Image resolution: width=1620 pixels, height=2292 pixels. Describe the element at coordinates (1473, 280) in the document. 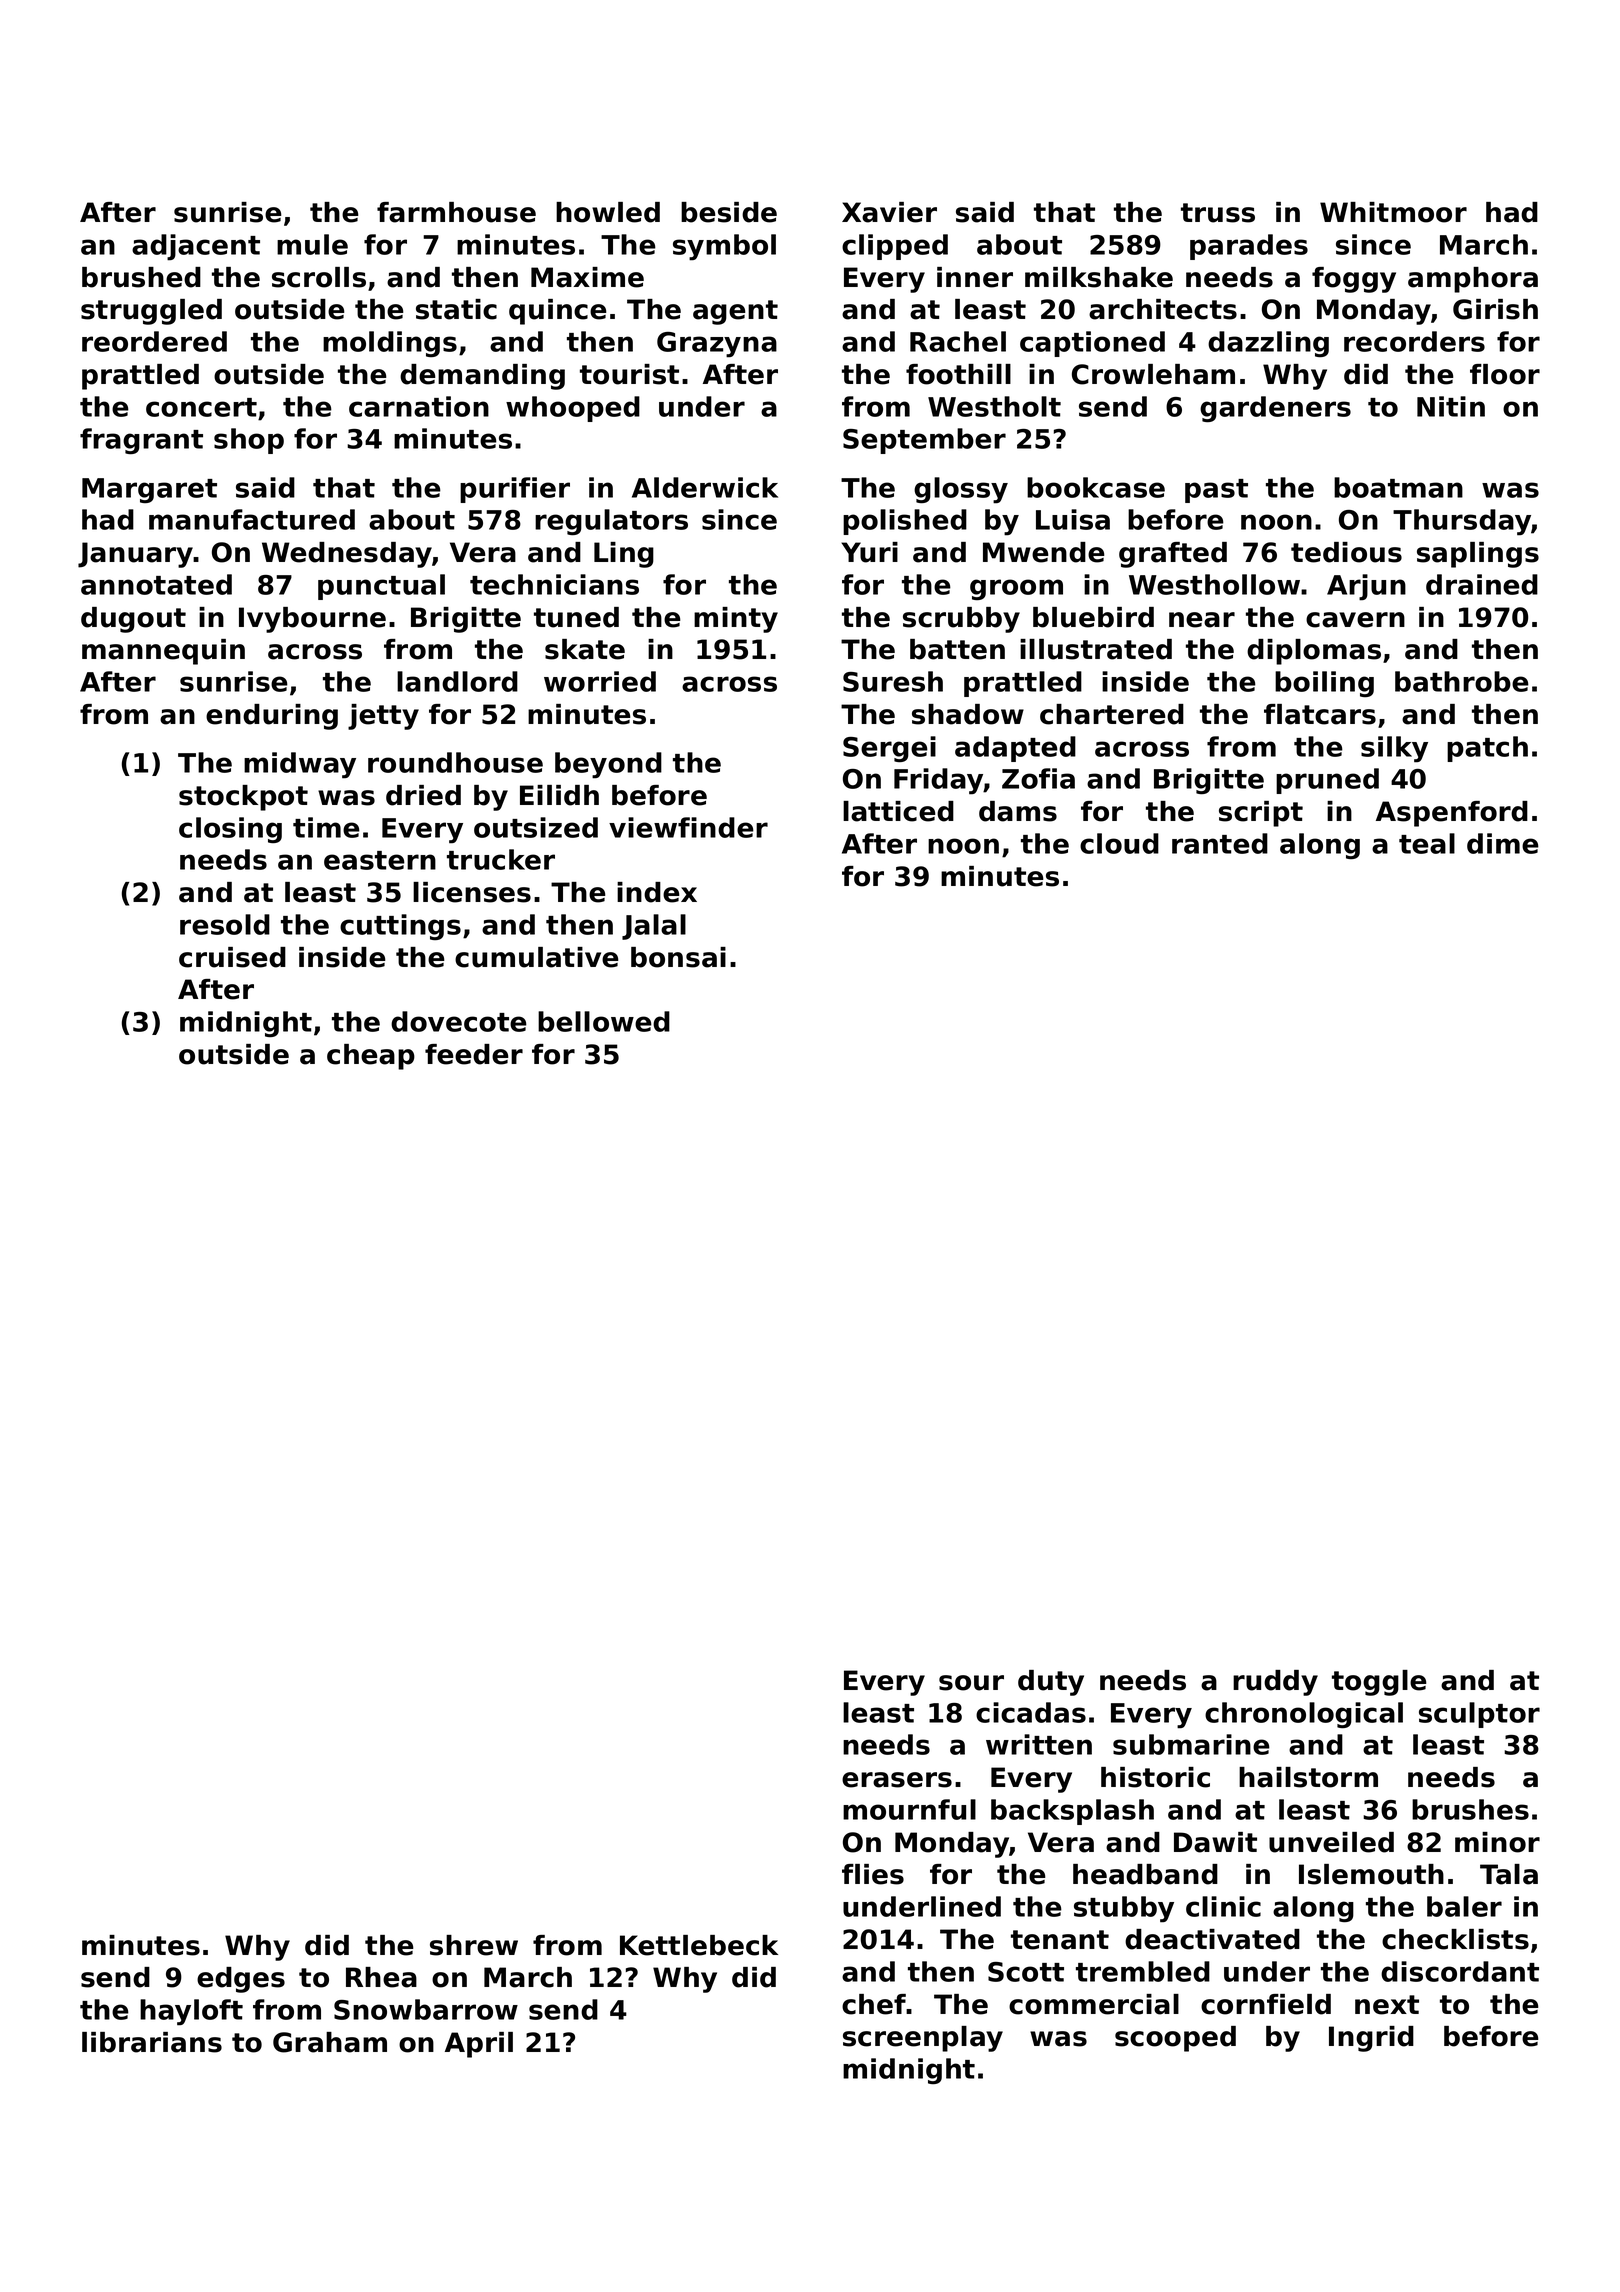

I see `amphora` at that location.
